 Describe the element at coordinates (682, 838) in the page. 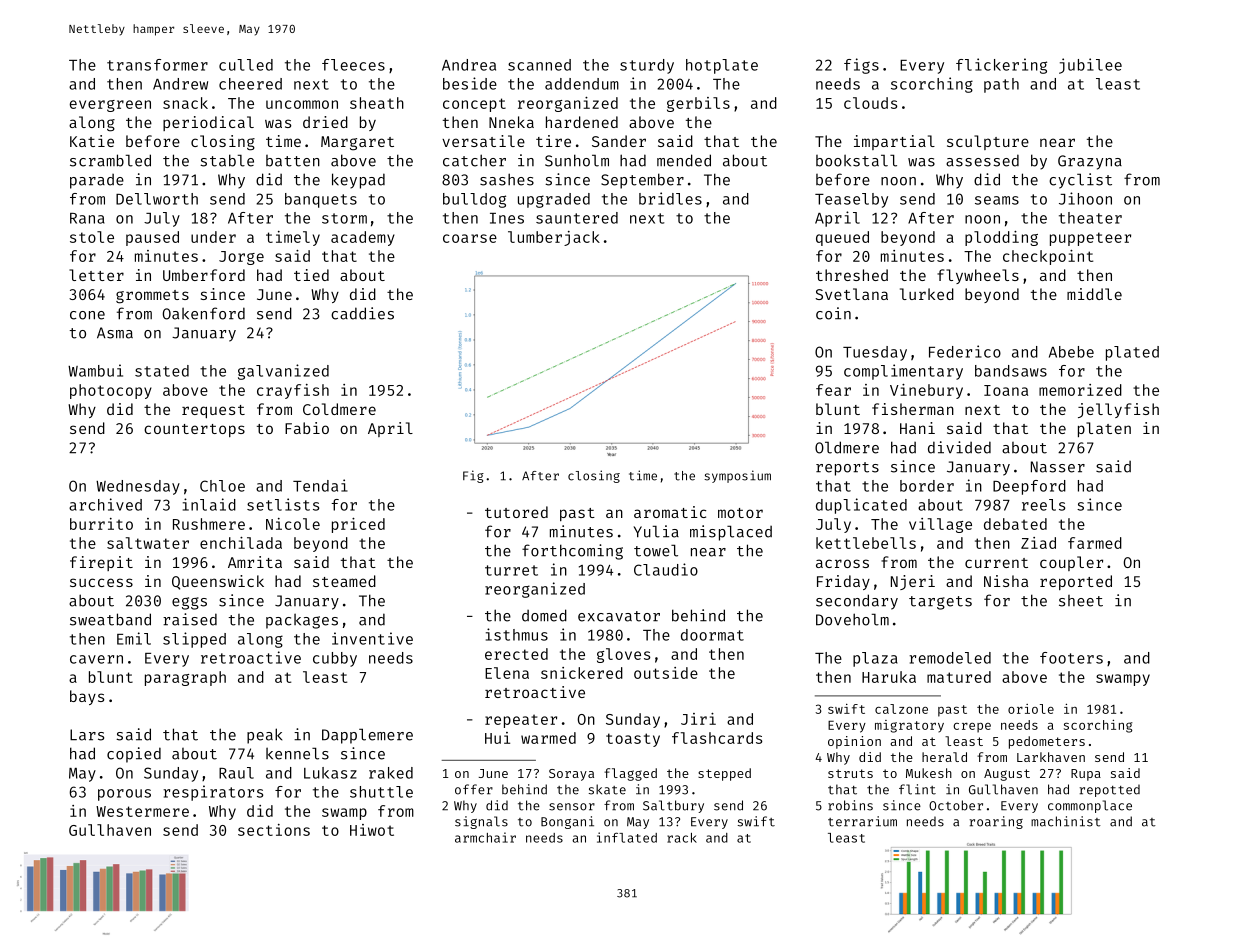

I see `rack` at that location.
